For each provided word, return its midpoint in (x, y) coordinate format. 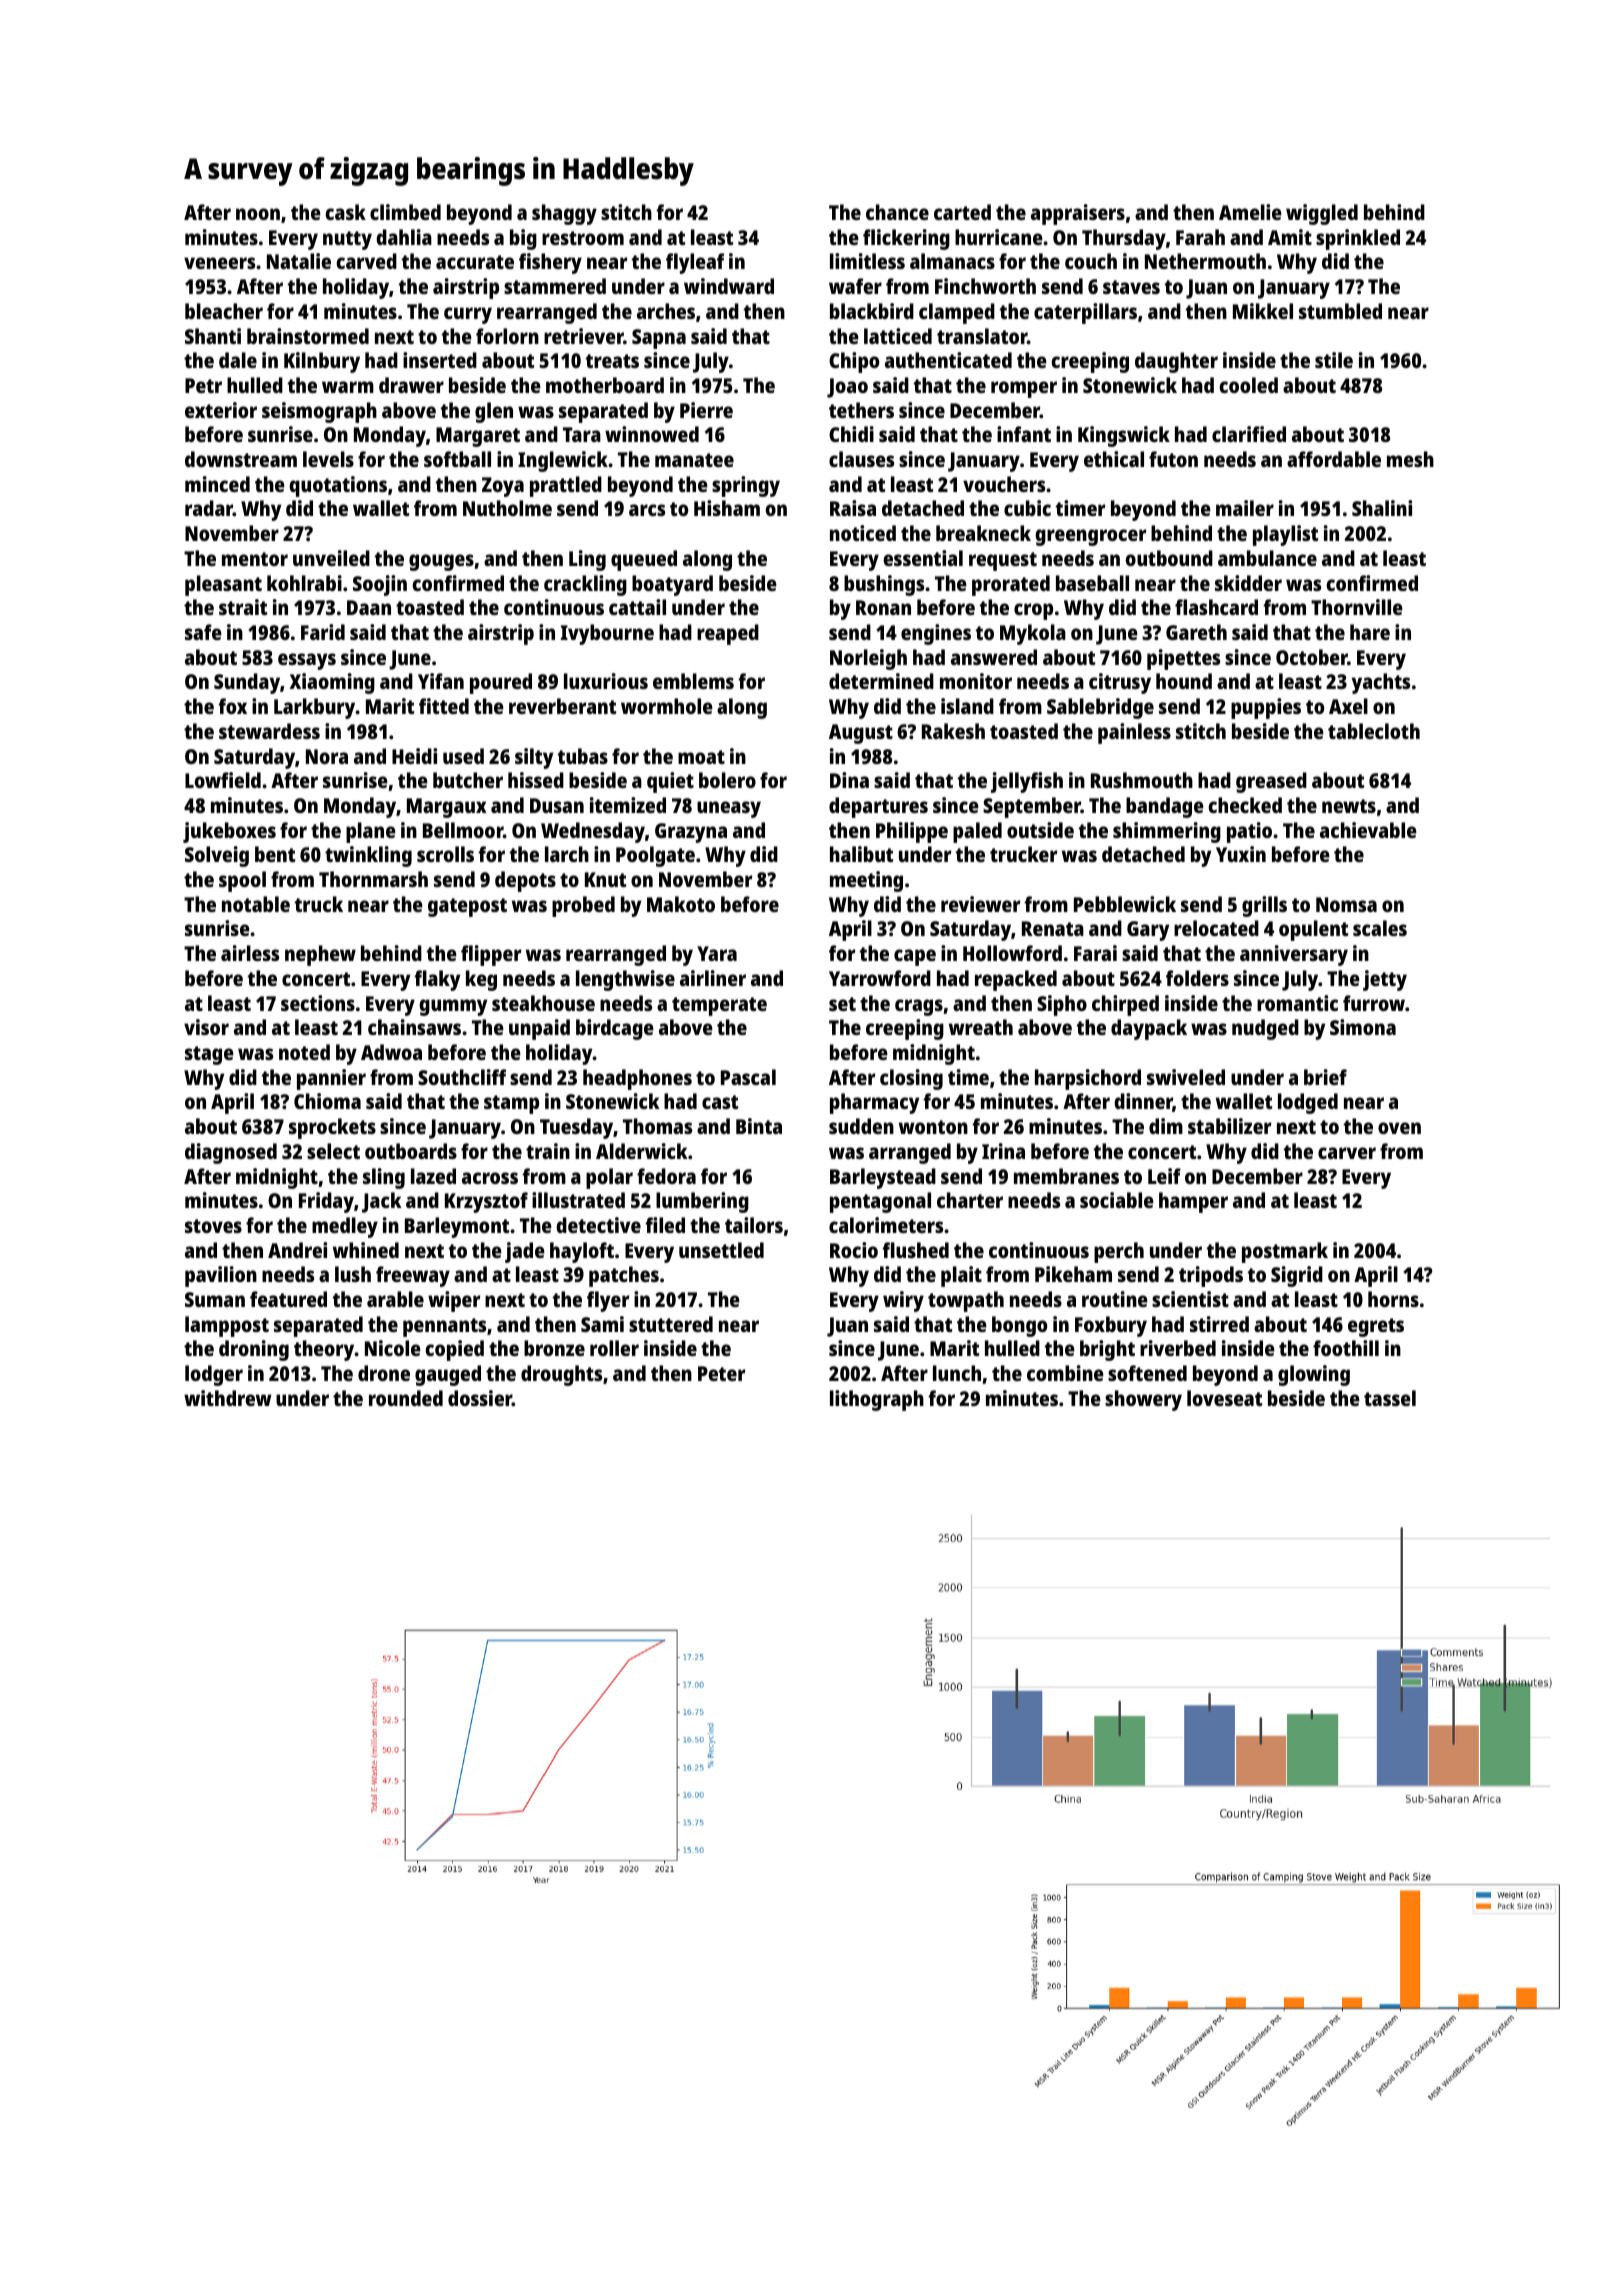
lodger (214, 1375)
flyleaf (695, 263)
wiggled (1322, 214)
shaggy (564, 214)
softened (1147, 1373)
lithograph (877, 1400)
